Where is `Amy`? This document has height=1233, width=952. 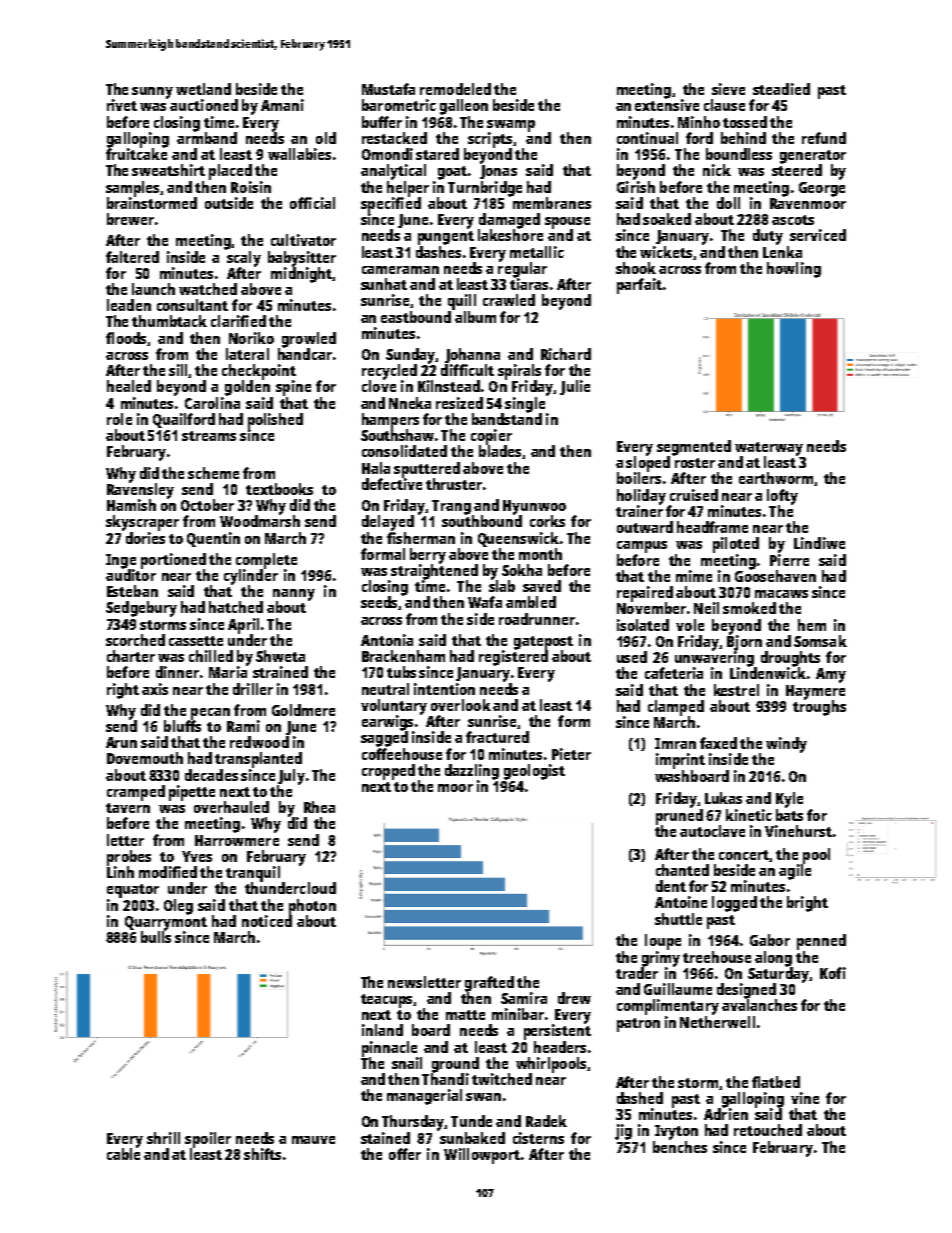
Amy is located at coordinates (831, 675).
